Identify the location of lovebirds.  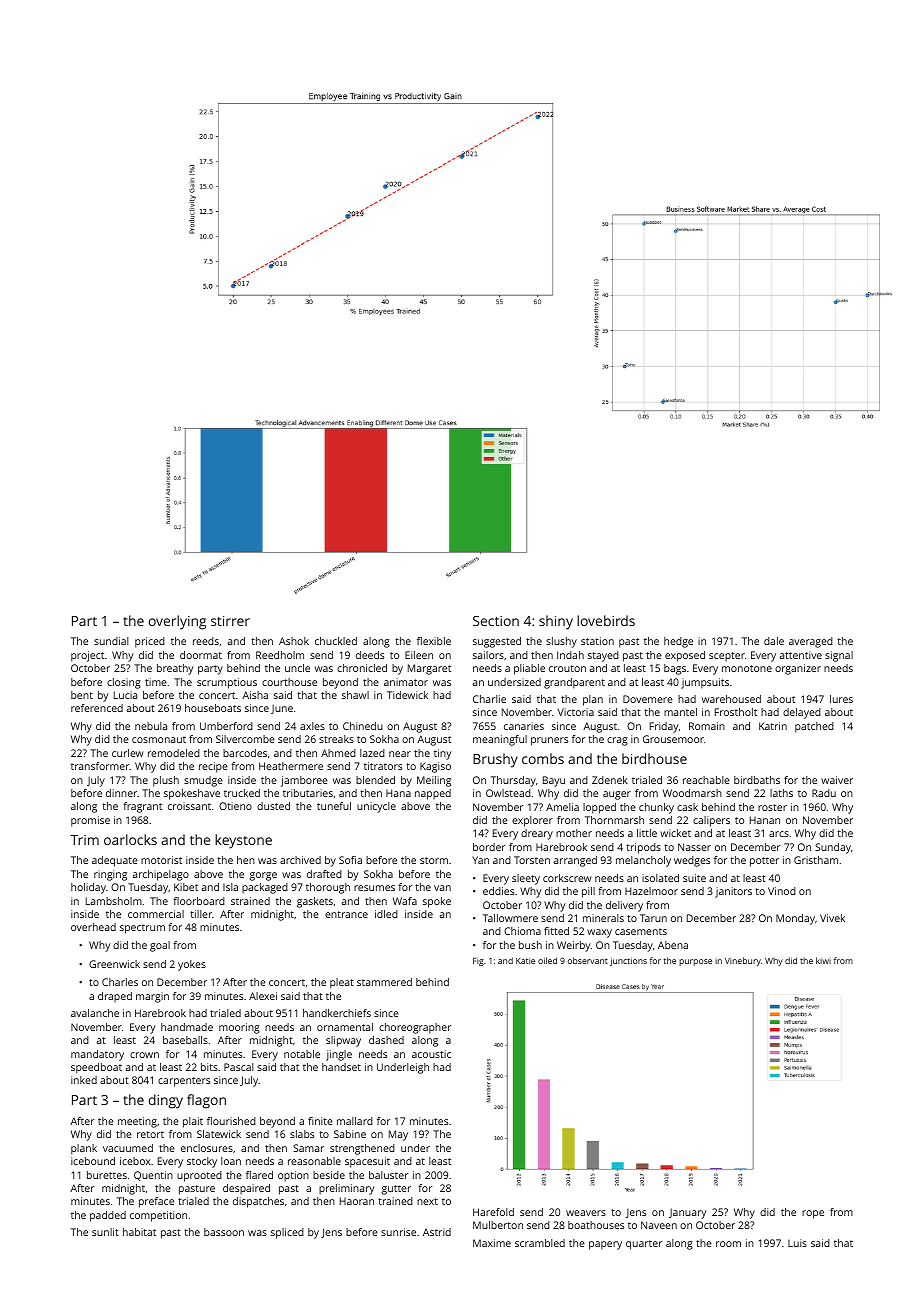
(606, 620).
